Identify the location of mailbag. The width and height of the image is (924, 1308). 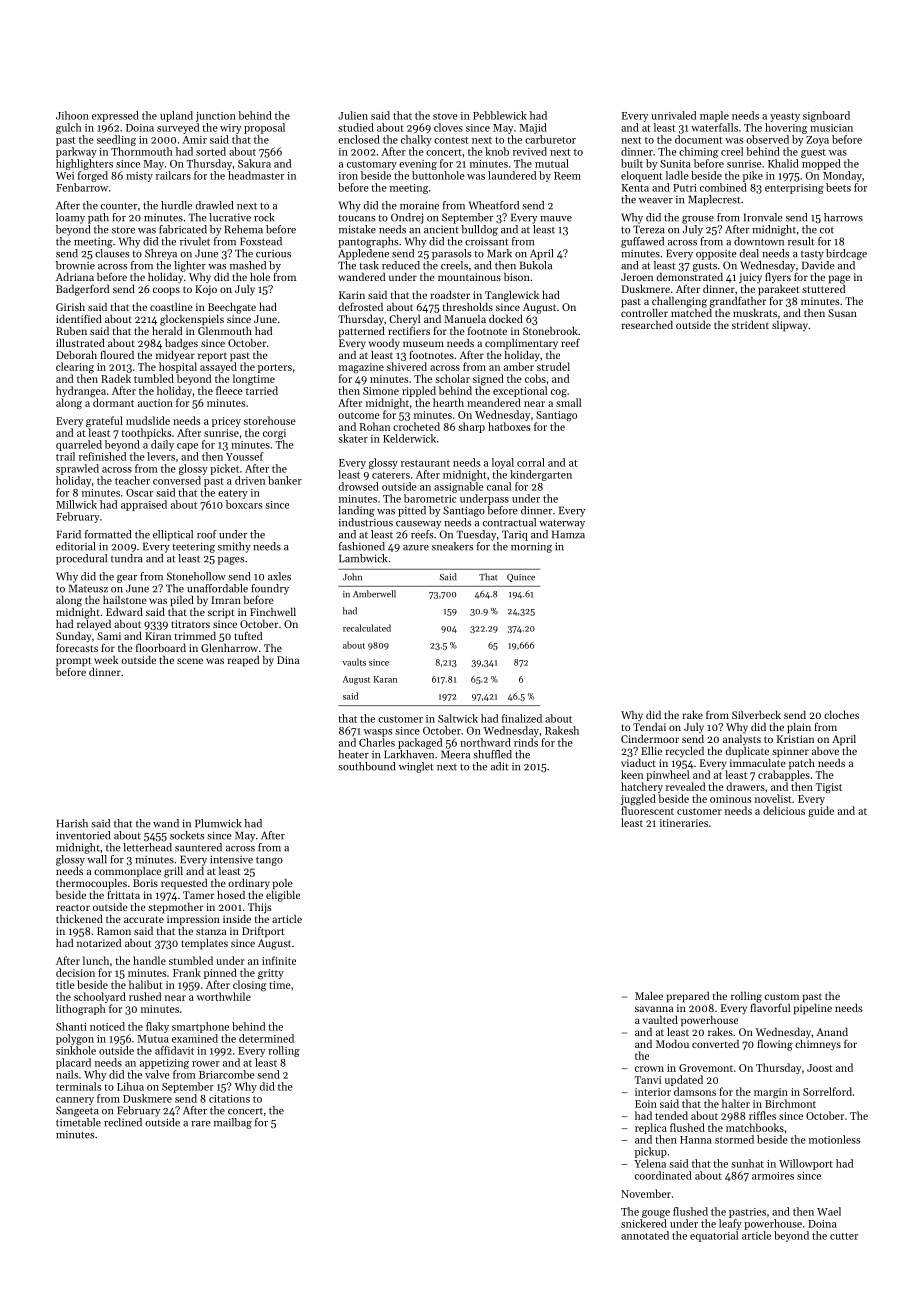
(233, 1123).
